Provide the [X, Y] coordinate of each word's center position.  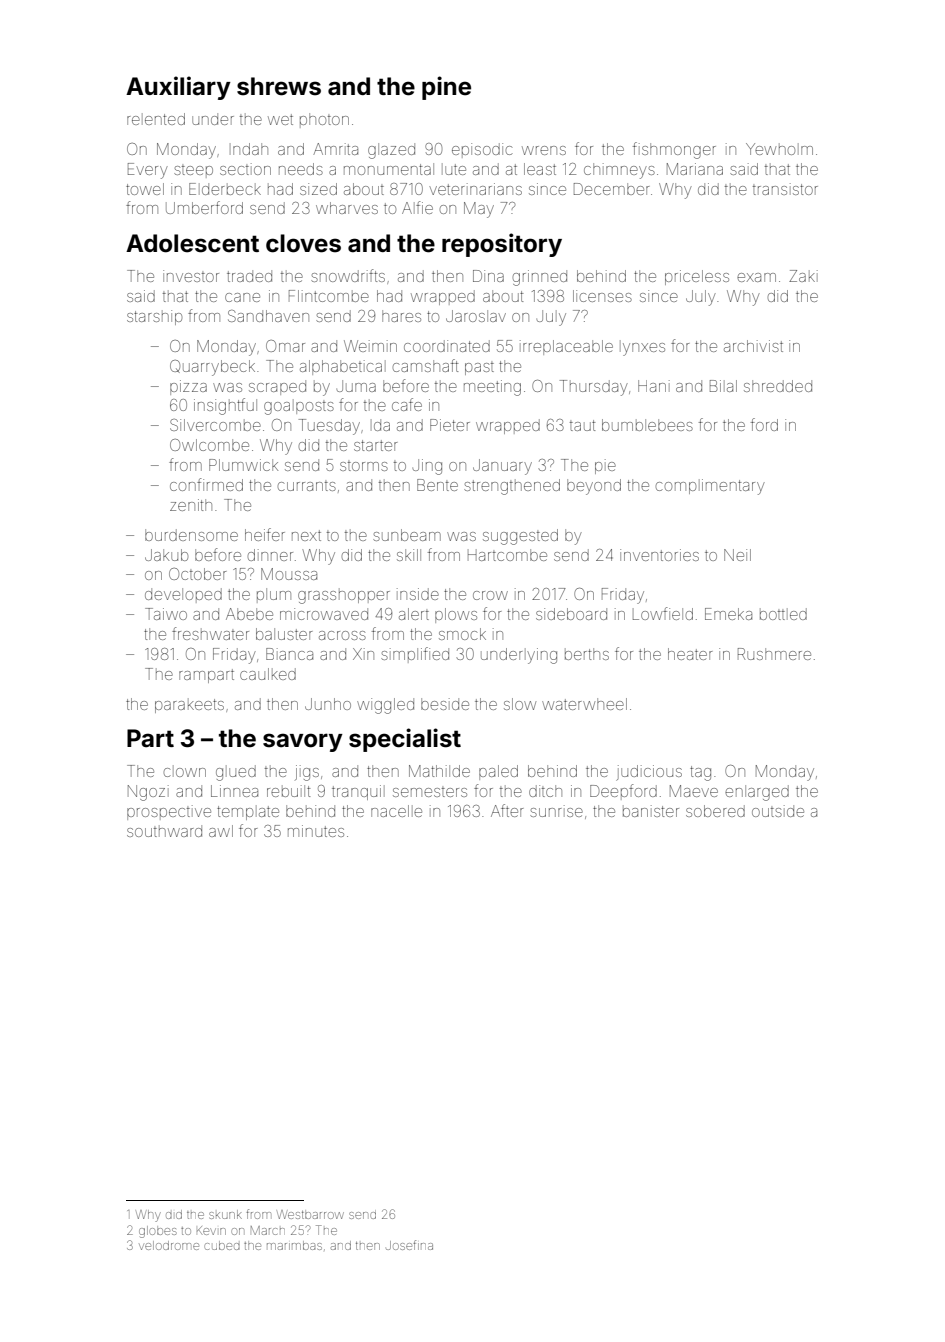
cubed [222, 1245]
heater [690, 654]
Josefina [409, 1245]
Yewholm [779, 149]
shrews [279, 86]
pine [446, 88]
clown [185, 772]
